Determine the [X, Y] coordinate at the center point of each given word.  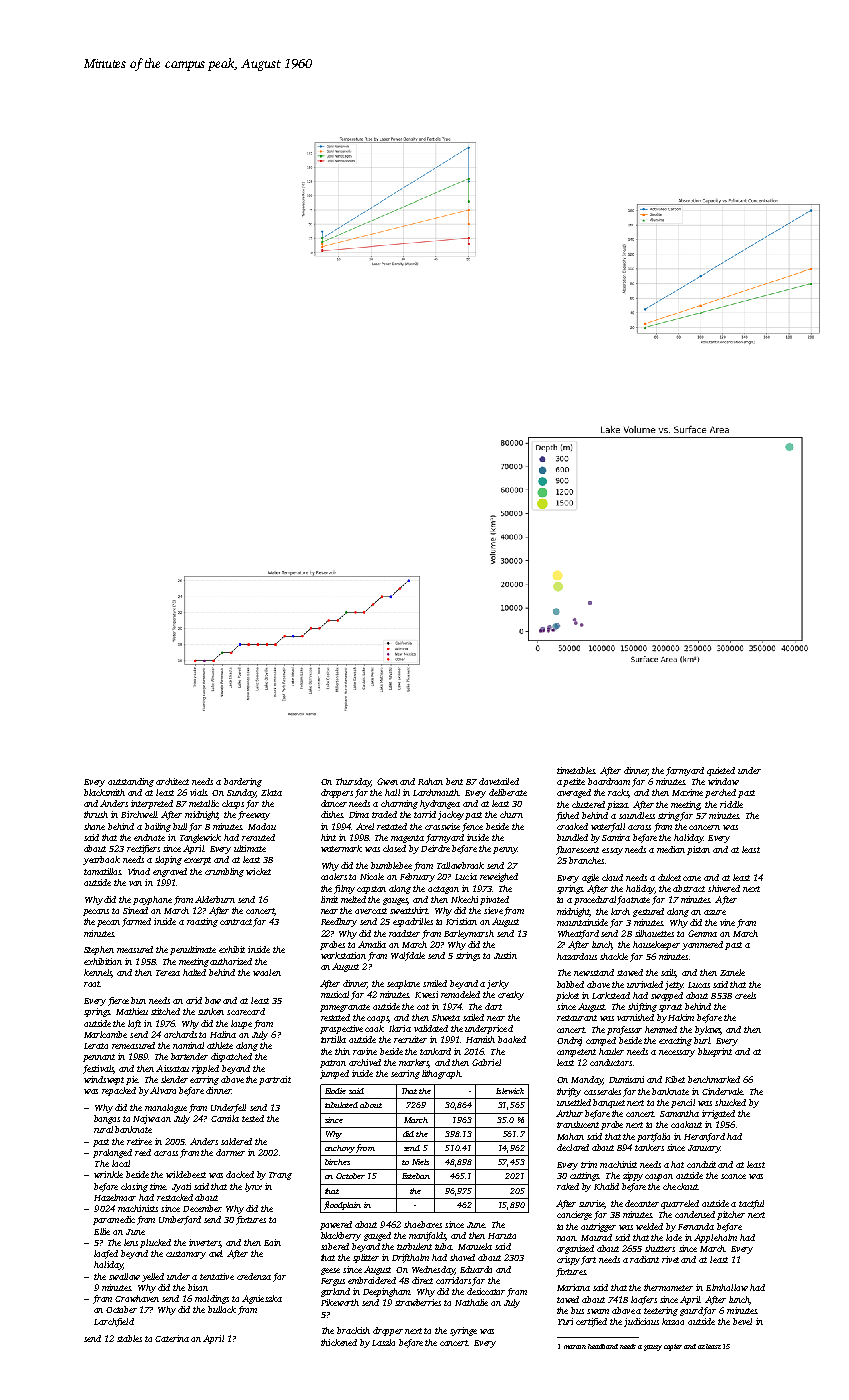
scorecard [246, 1011]
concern [704, 827]
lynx [253, 1187]
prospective [341, 1029]
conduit [701, 1164]
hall [392, 792]
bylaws [708, 1030]
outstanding [131, 782]
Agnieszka [262, 1299]
